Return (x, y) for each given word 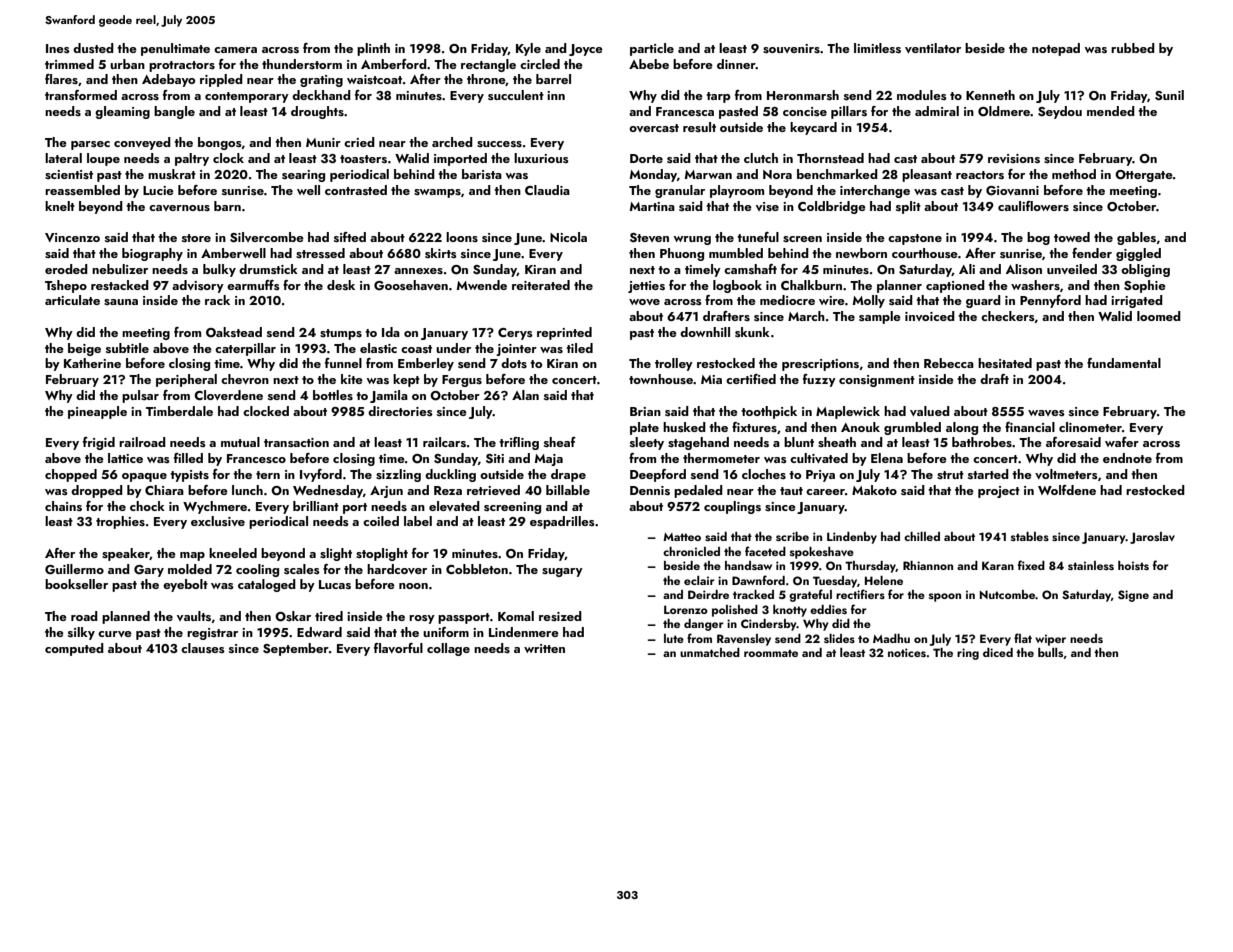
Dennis (650, 490)
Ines (58, 48)
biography (152, 254)
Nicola (568, 237)
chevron (245, 379)
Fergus (462, 381)
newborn (861, 253)
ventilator (933, 48)
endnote (1127, 458)
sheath (837, 442)
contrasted (356, 190)
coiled (381, 521)
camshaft (750, 269)
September (296, 649)
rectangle (488, 65)
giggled (1138, 254)
